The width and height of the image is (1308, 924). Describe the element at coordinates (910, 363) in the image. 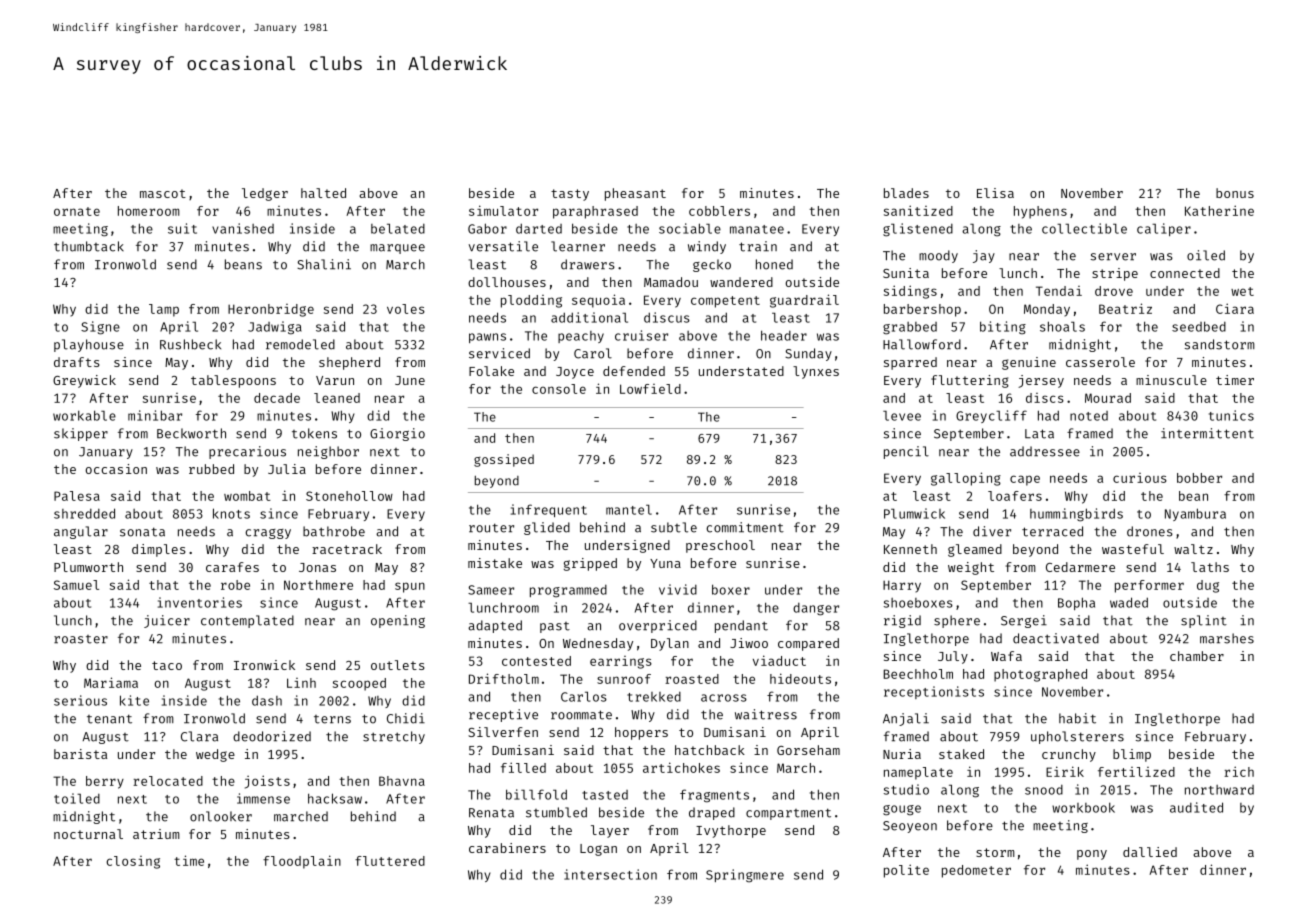

I see `sparred` at that location.
